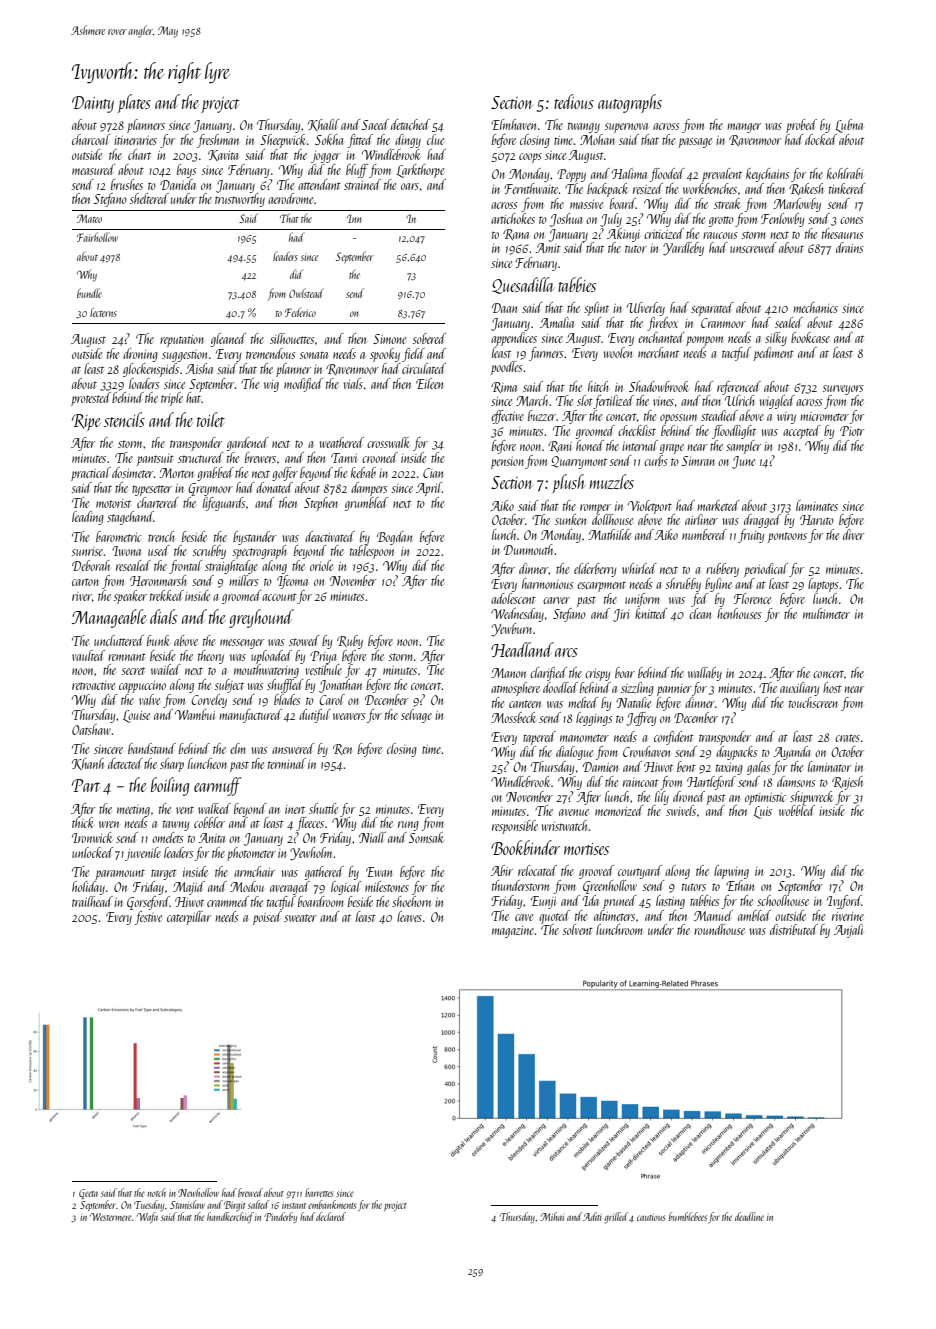  I want to click on Daan, so click(504, 308).
